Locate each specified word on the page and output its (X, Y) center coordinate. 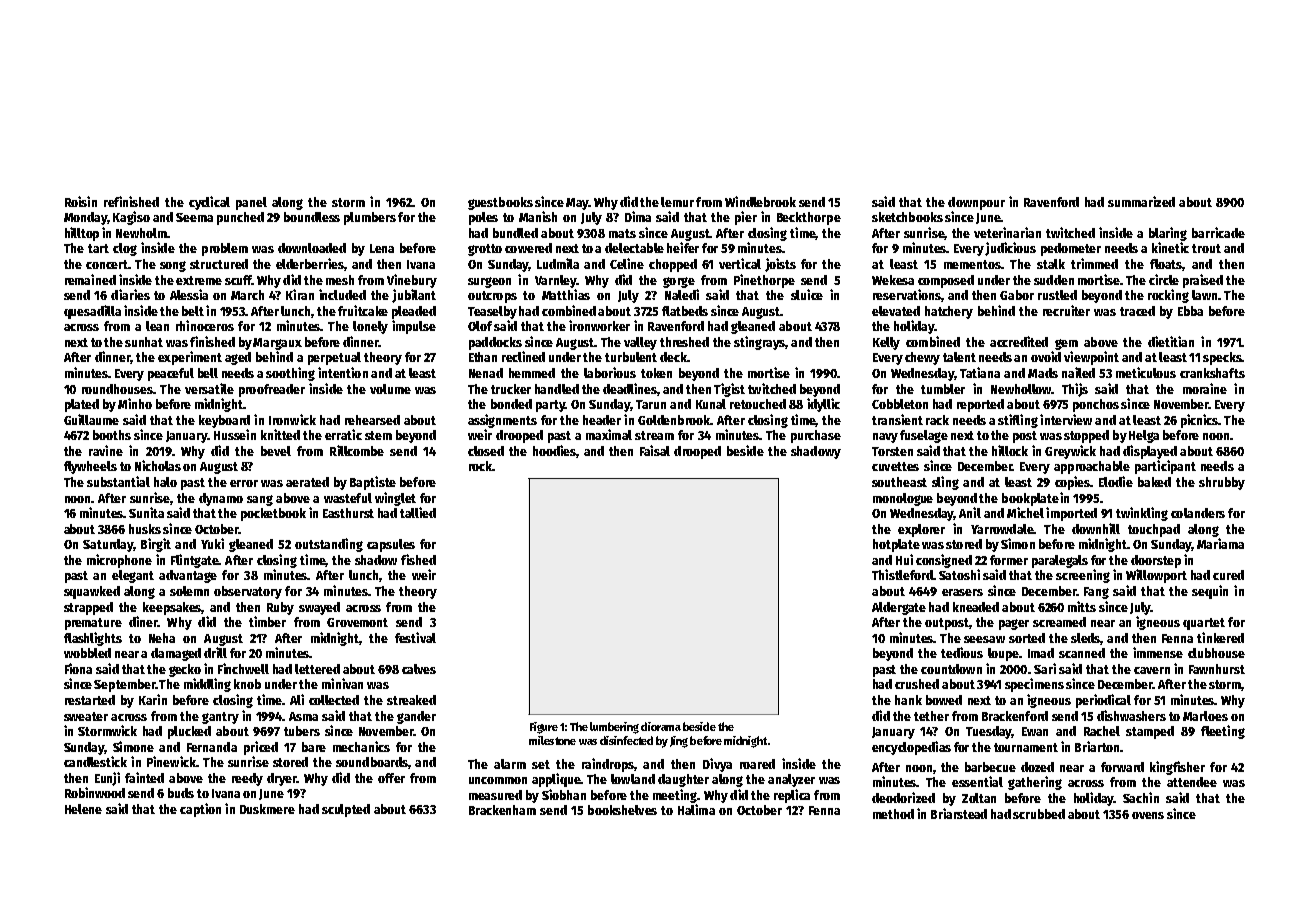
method (893, 814)
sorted (1027, 638)
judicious (1010, 249)
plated (82, 405)
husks (145, 529)
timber (267, 621)
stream (654, 435)
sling (945, 483)
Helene (83, 809)
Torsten (892, 451)
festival (415, 637)
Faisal (655, 450)
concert (107, 264)
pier (746, 218)
